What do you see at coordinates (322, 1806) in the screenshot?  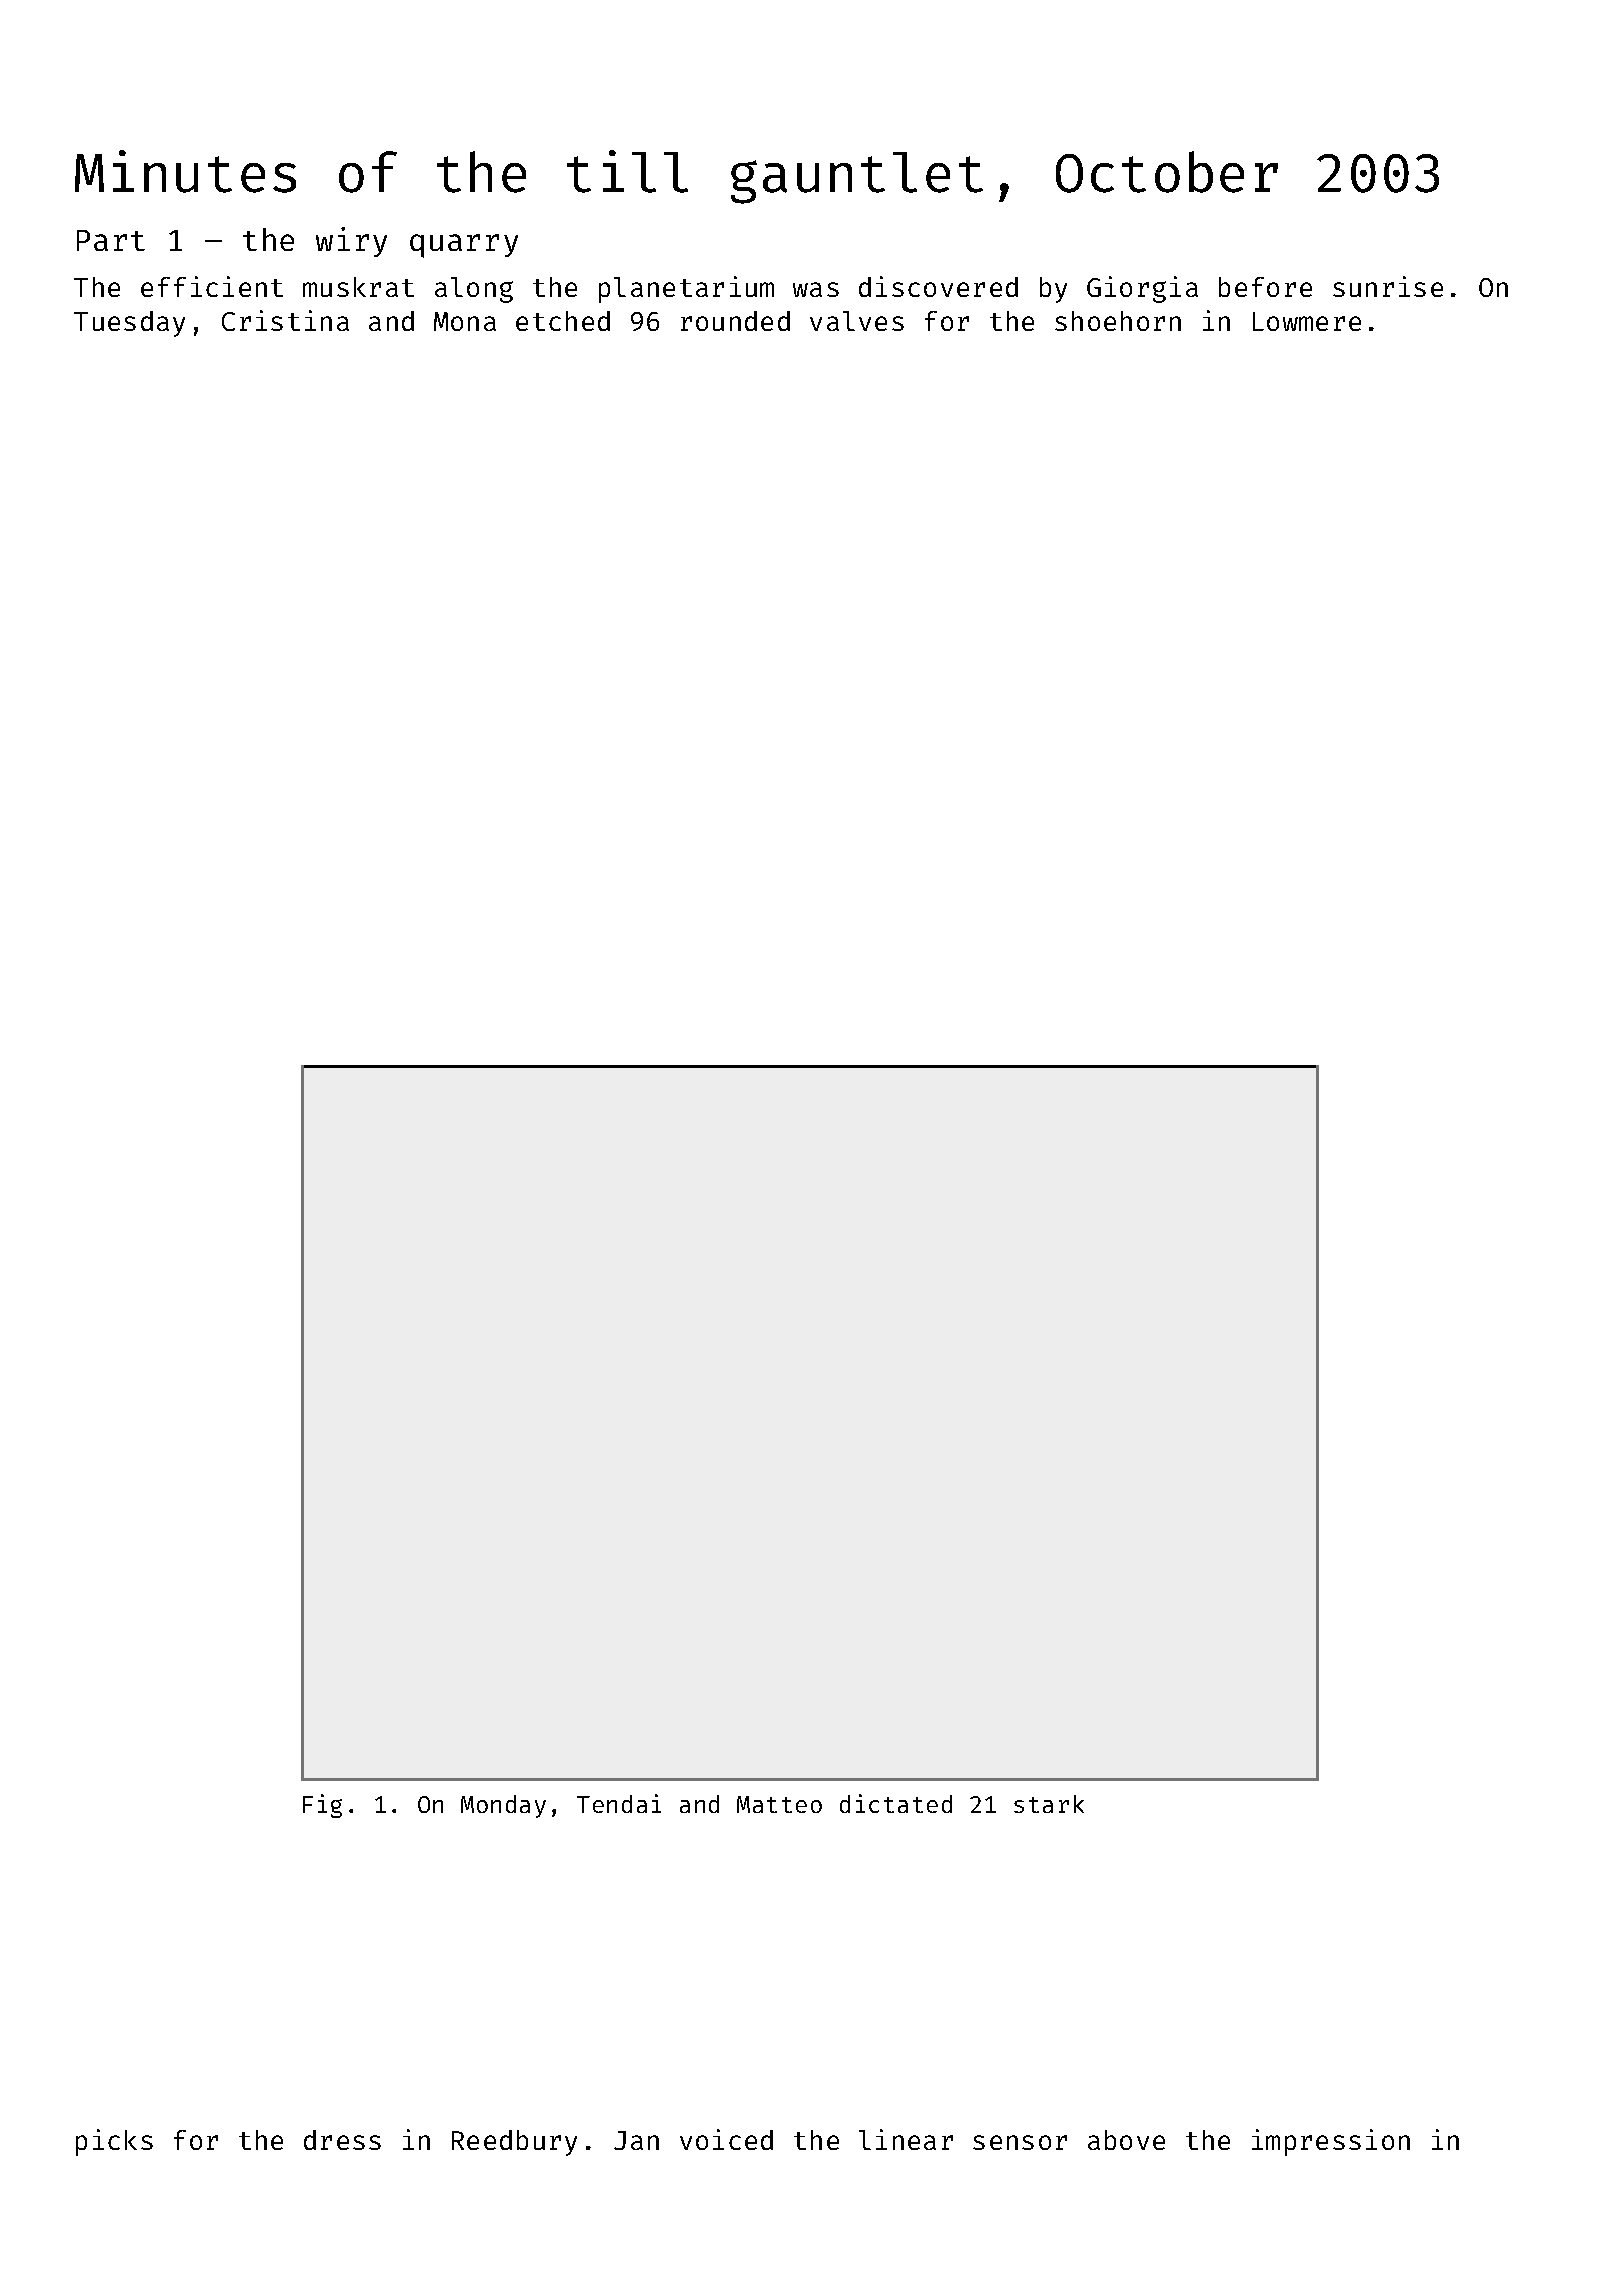 I see `Fig` at bounding box center [322, 1806].
